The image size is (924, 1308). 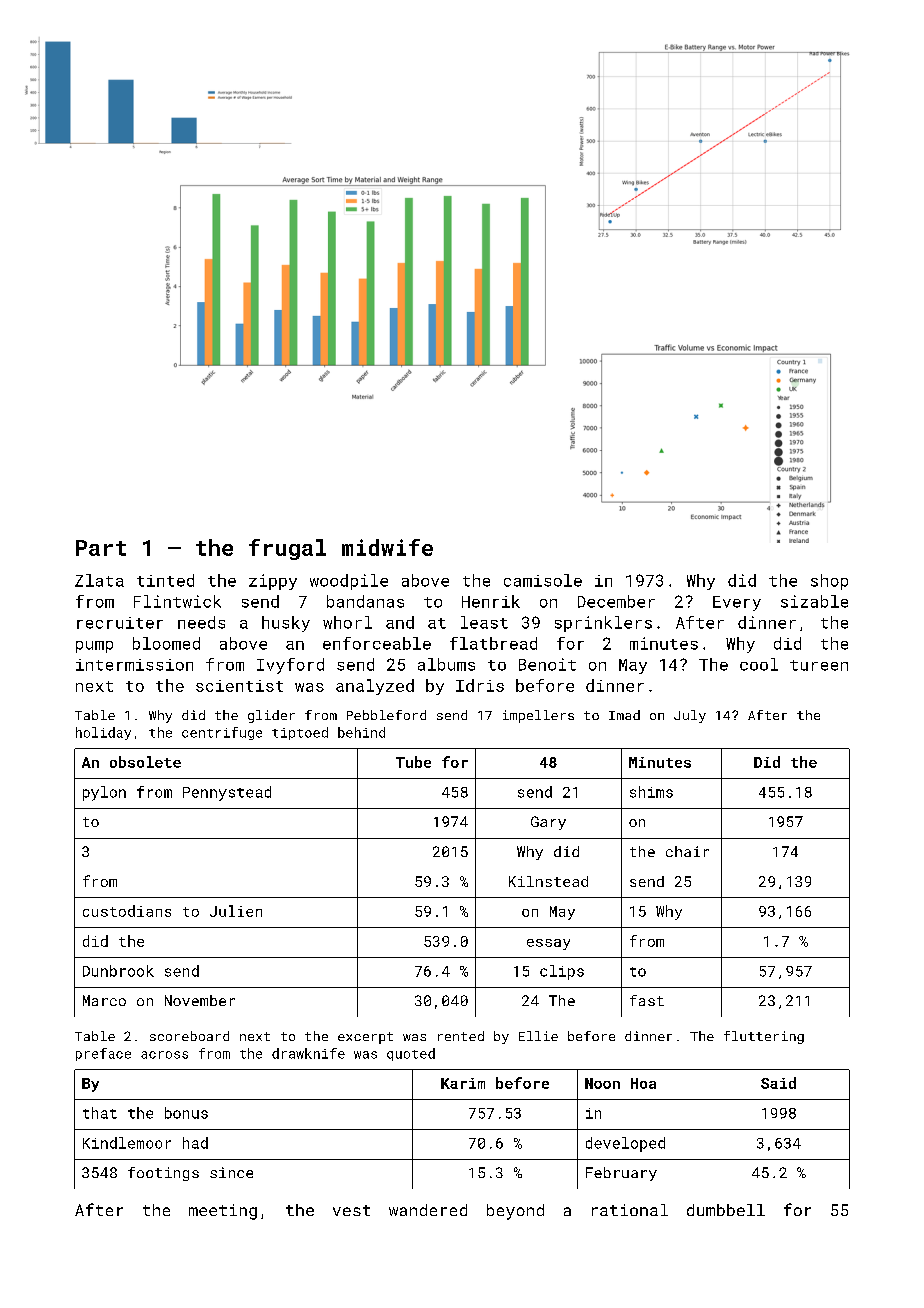 I want to click on custodians, so click(x=127, y=911).
